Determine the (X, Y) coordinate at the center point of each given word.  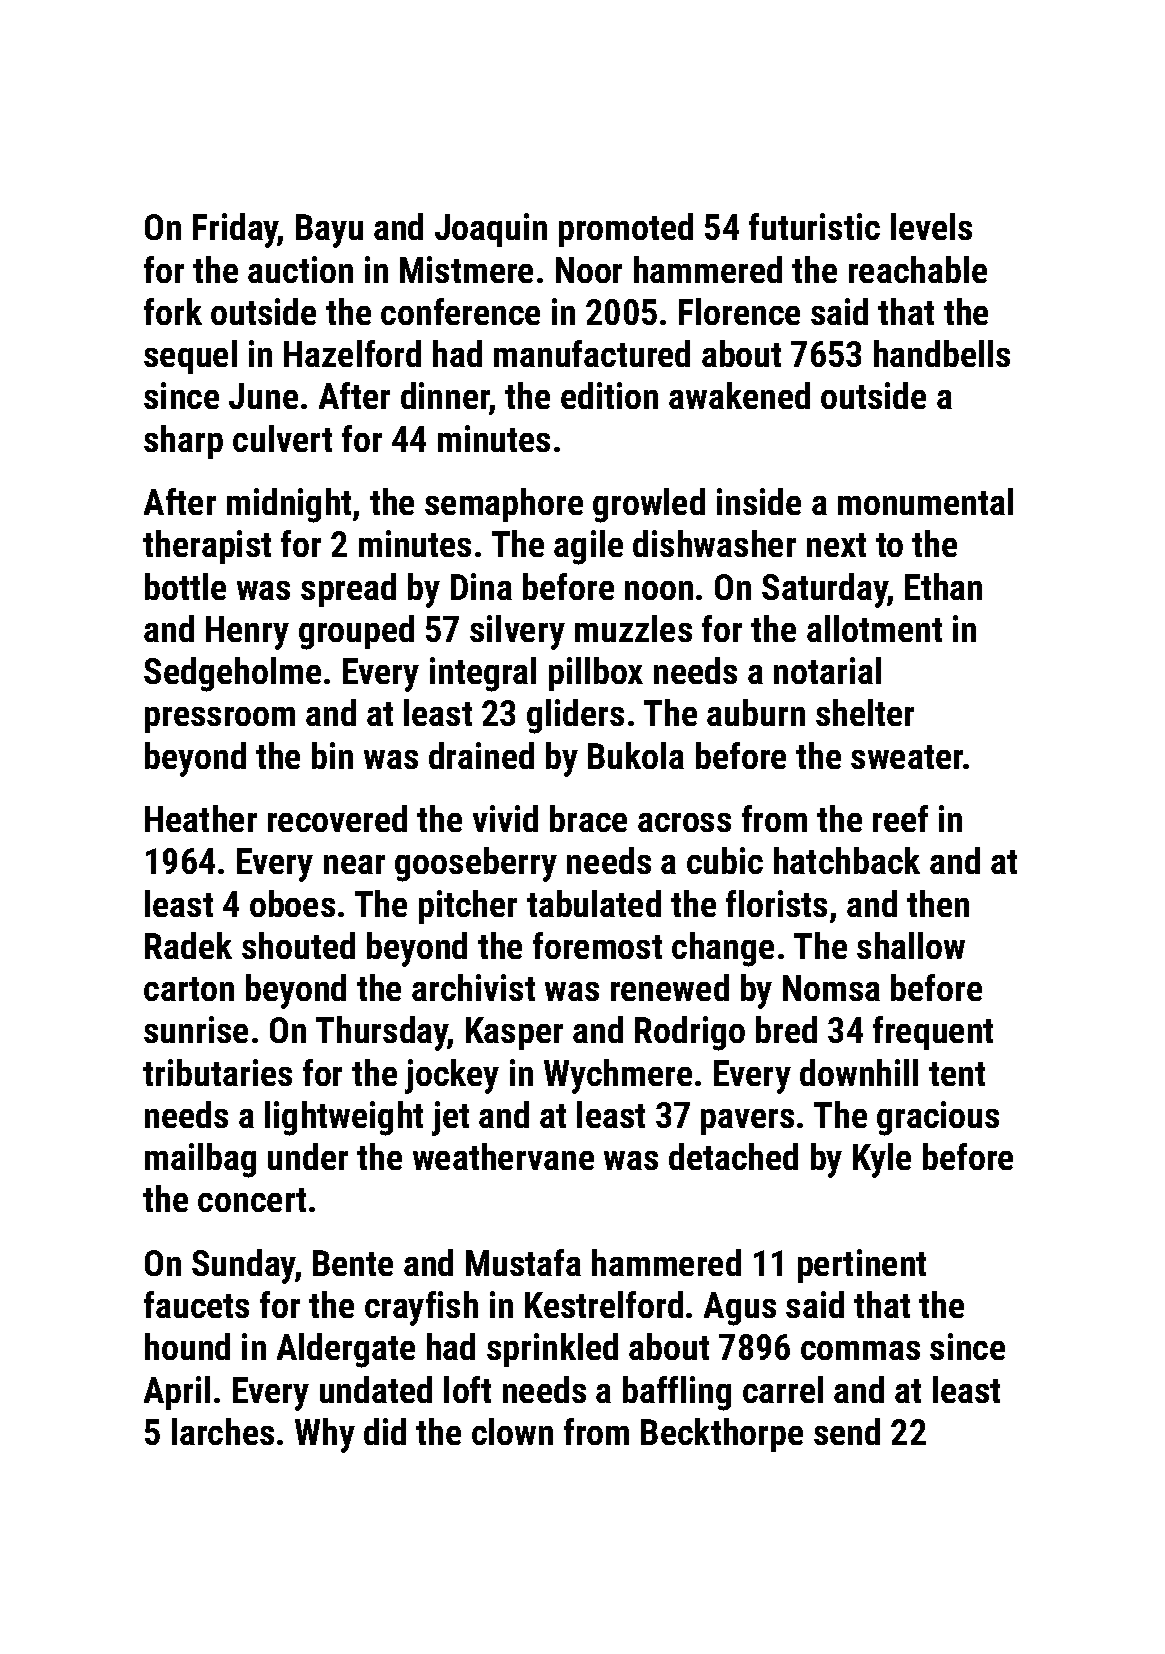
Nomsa (831, 988)
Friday (236, 230)
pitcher (468, 907)
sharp (183, 442)
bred (786, 1029)
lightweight (344, 1118)
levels (931, 226)
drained (481, 755)
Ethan (943, 586)
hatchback (847, 860)
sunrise (196, 1029)
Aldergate (346, 1350)
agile (588, 547)
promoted (626, 230)
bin (332, 755)
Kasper (514, 1033)
